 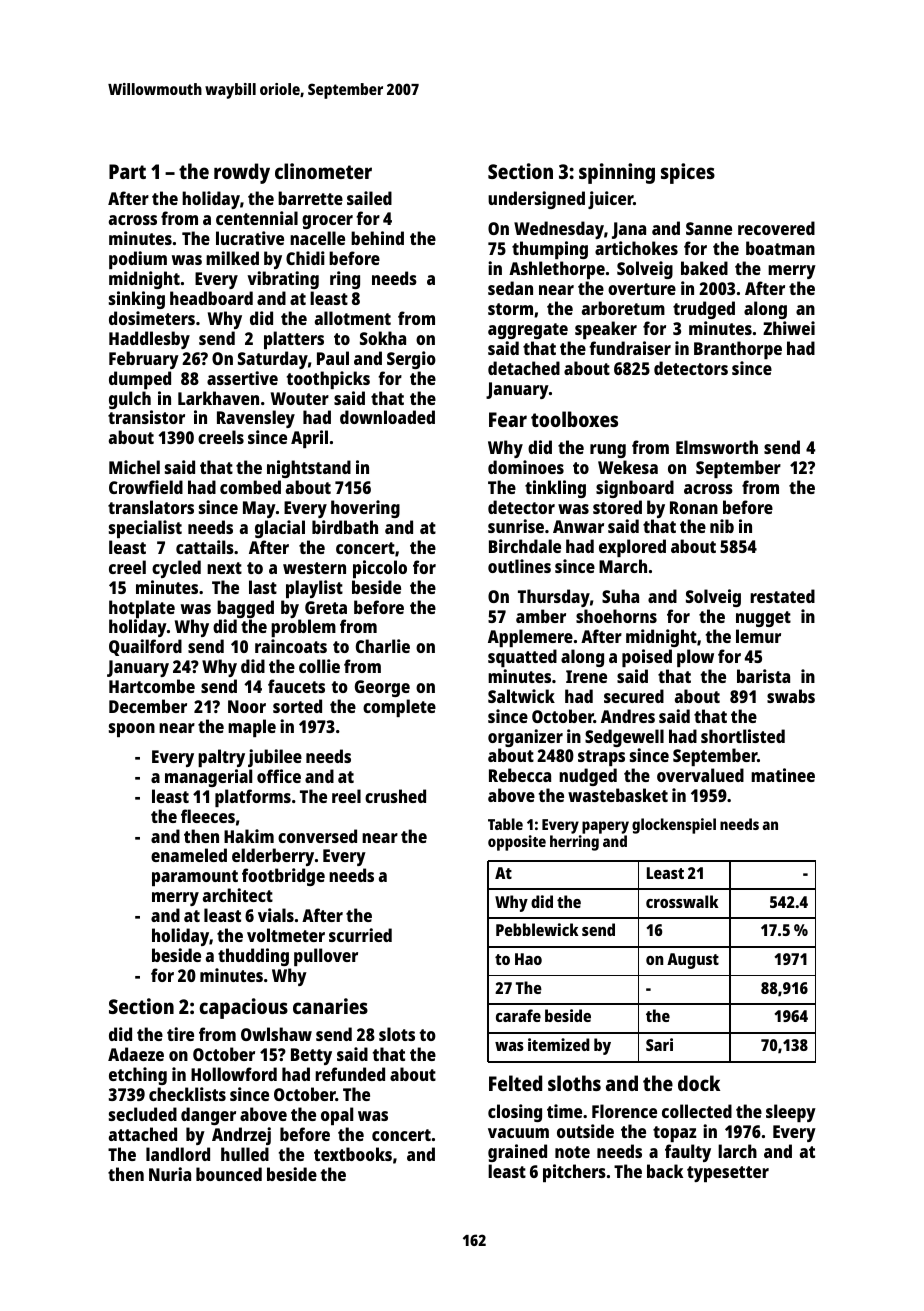 What do you see at coordinates (636, 248) in the screenshot?
I see `artichokes` at bounding box center [636, 248].
